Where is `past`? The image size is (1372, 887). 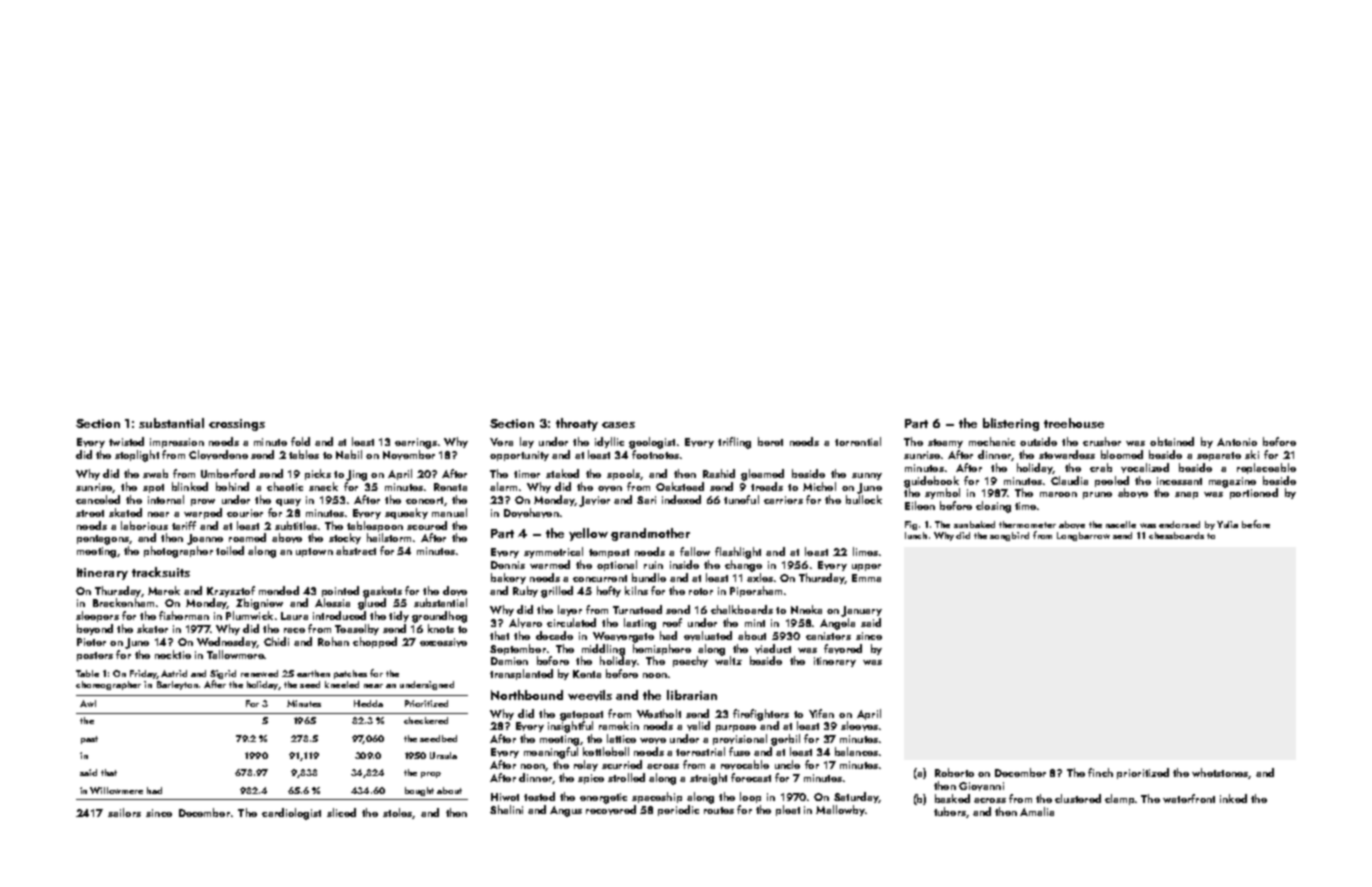
past is located at coordinates (89, 740).
